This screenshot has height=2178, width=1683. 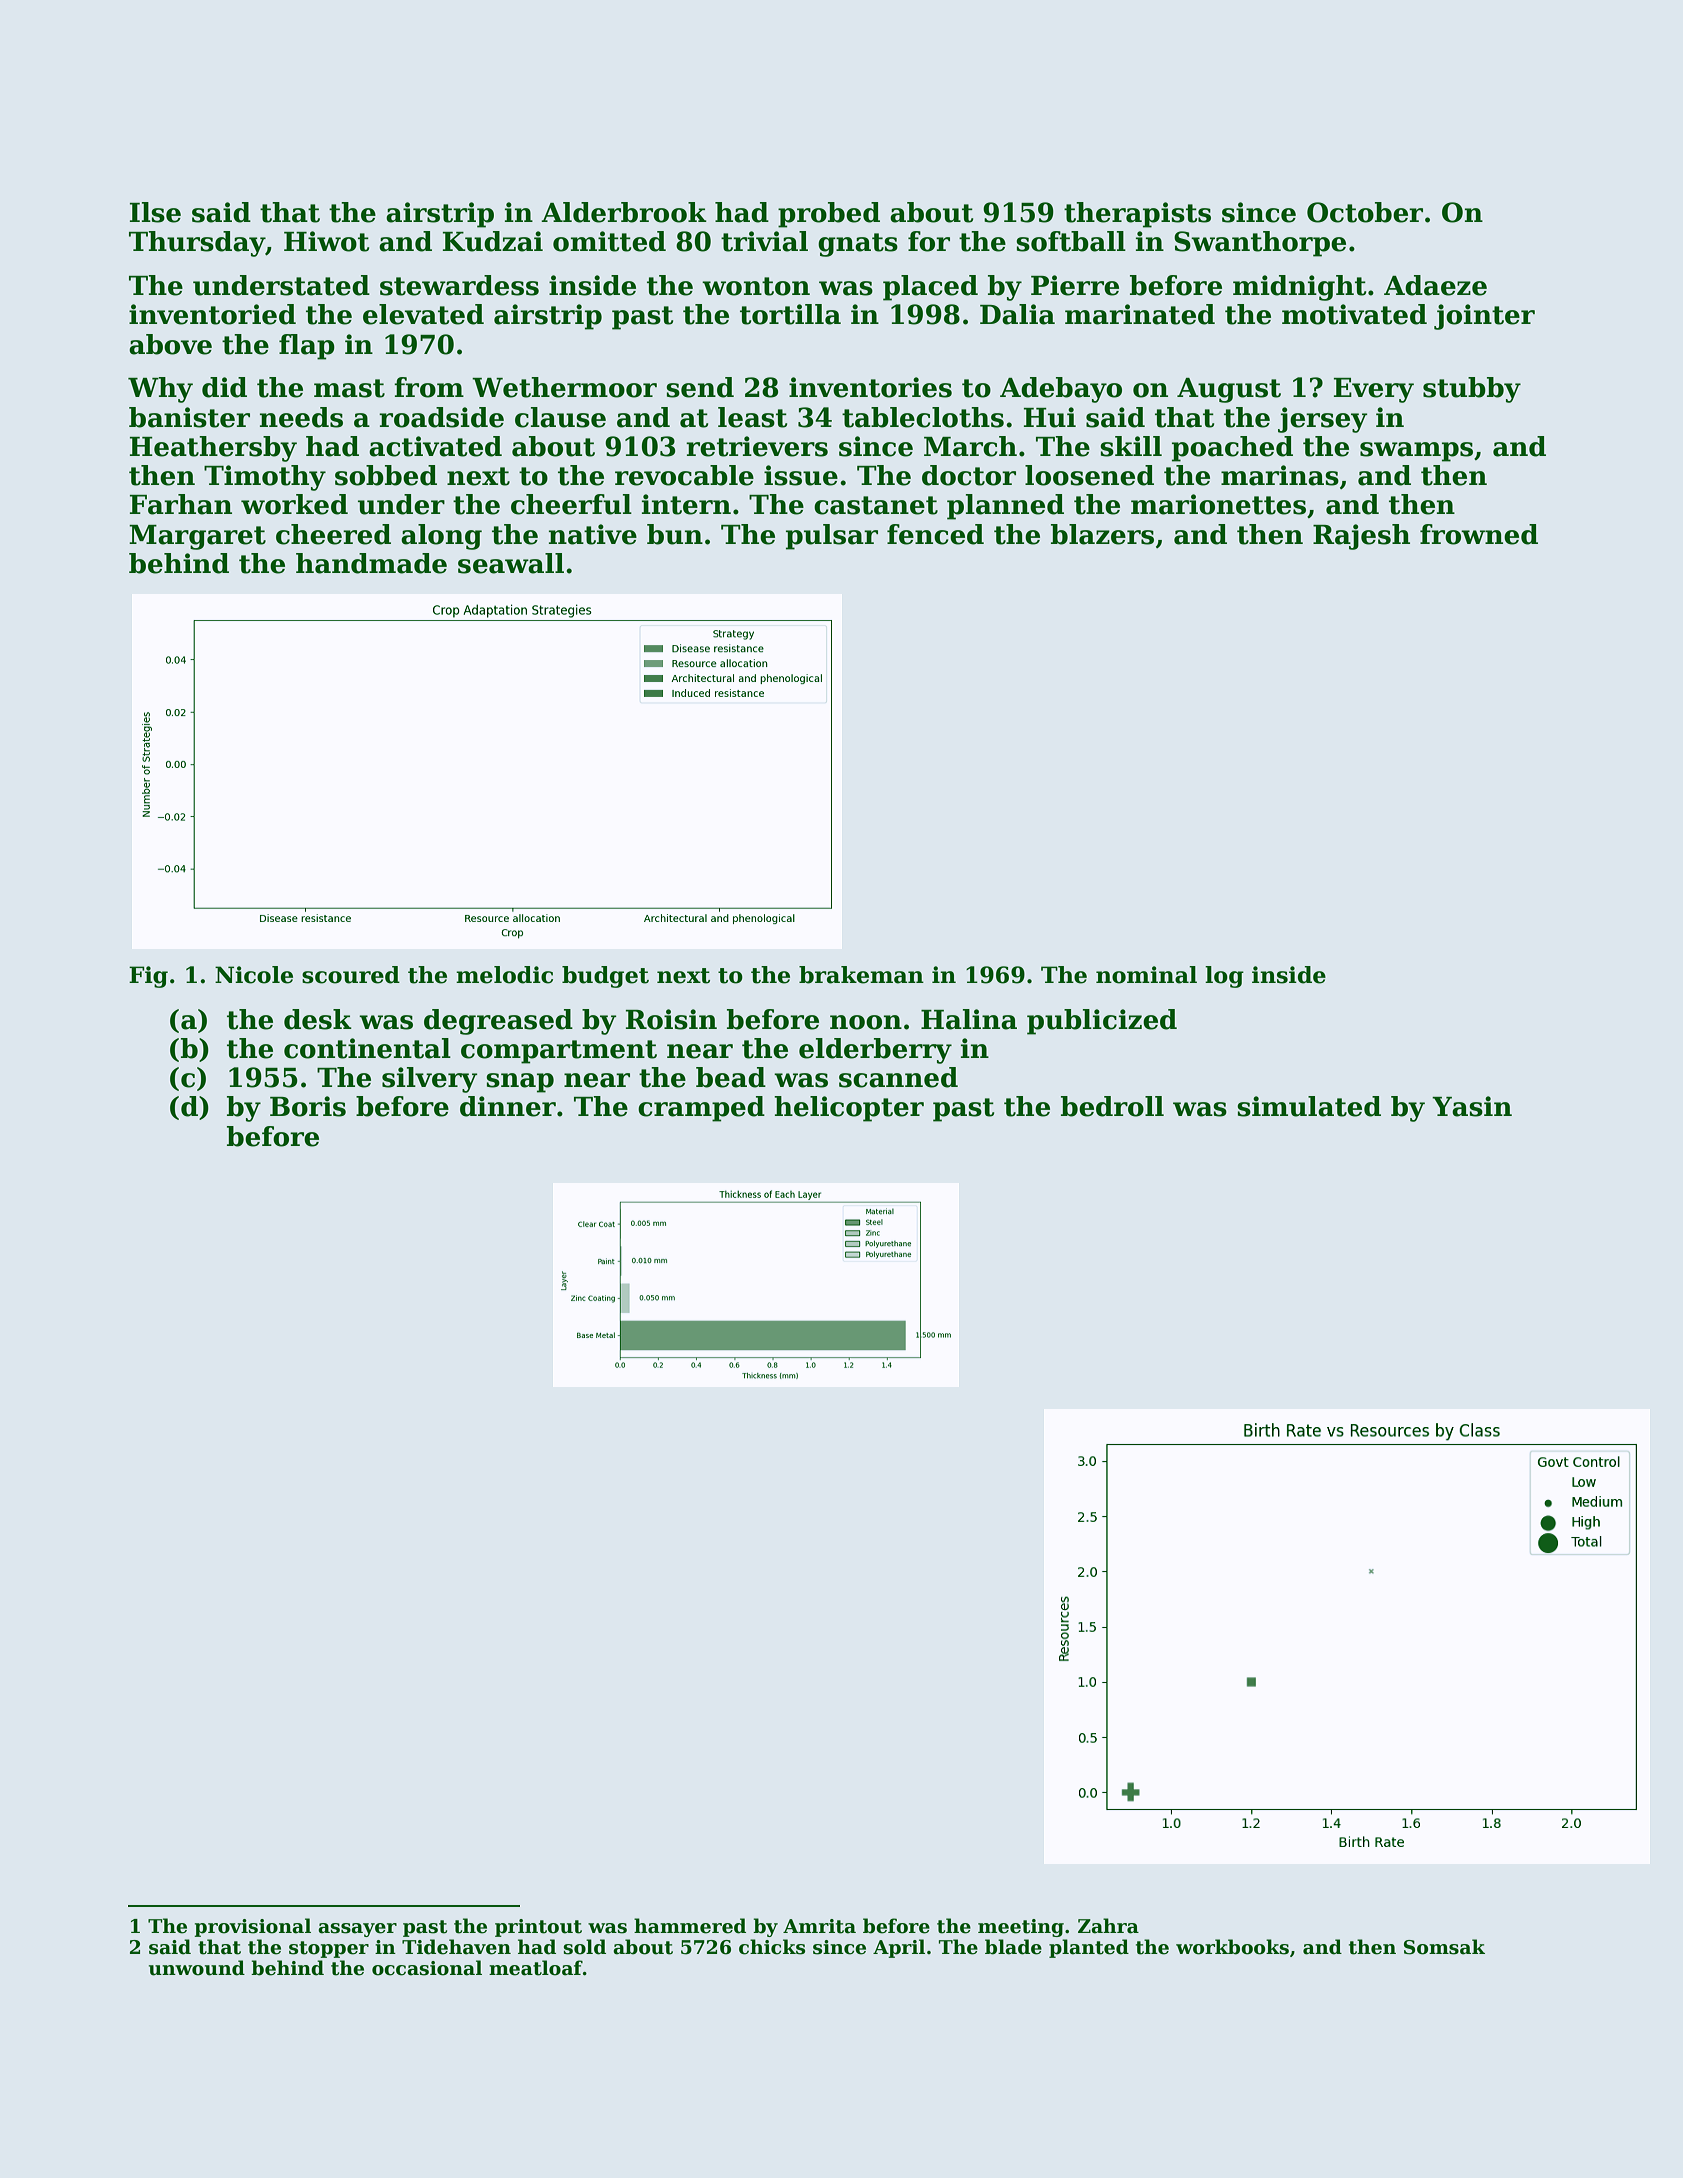 What do you see at coordinates (701, 1109) in the screenshot?
I see `cramped` at bounding box center [701, 1109].
